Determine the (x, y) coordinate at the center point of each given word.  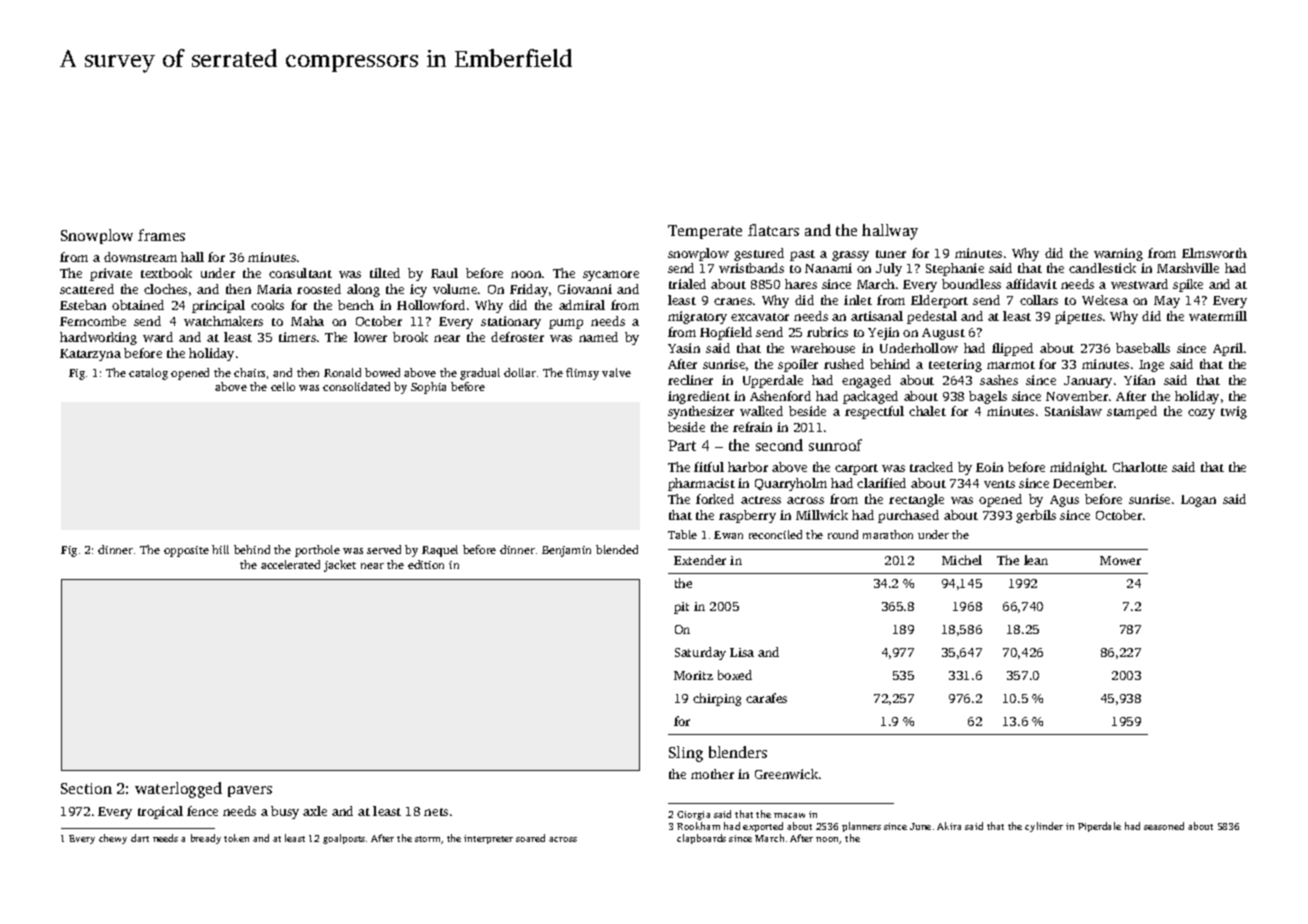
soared (530, 838)
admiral (582, 305)
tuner (891, 254)
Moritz (693, 675)
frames (161, 235)
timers (297, 337)
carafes (766, 698)
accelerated (290, 564)
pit (681, 608)
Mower (1120, 560)
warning (1118, 254)
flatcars (773, 230)
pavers (250, 791)
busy (285, 812)
